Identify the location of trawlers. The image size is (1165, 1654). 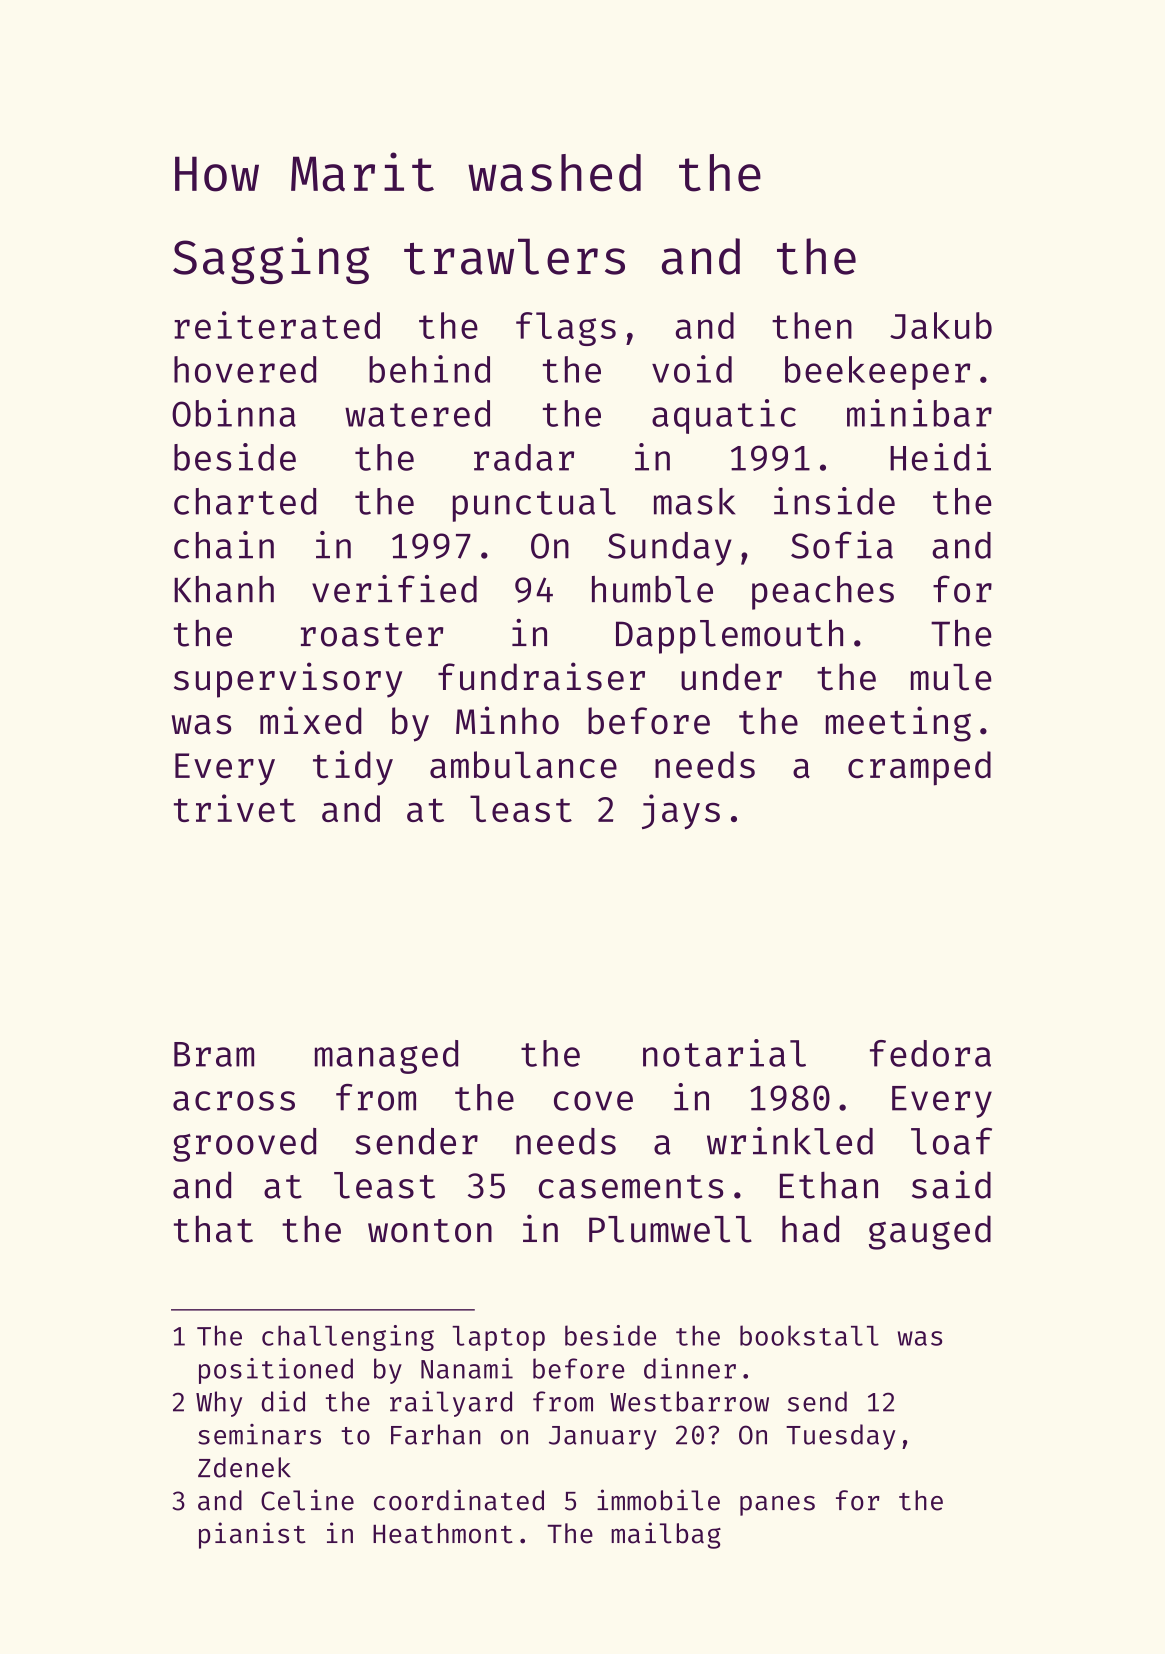
(514, 256).
